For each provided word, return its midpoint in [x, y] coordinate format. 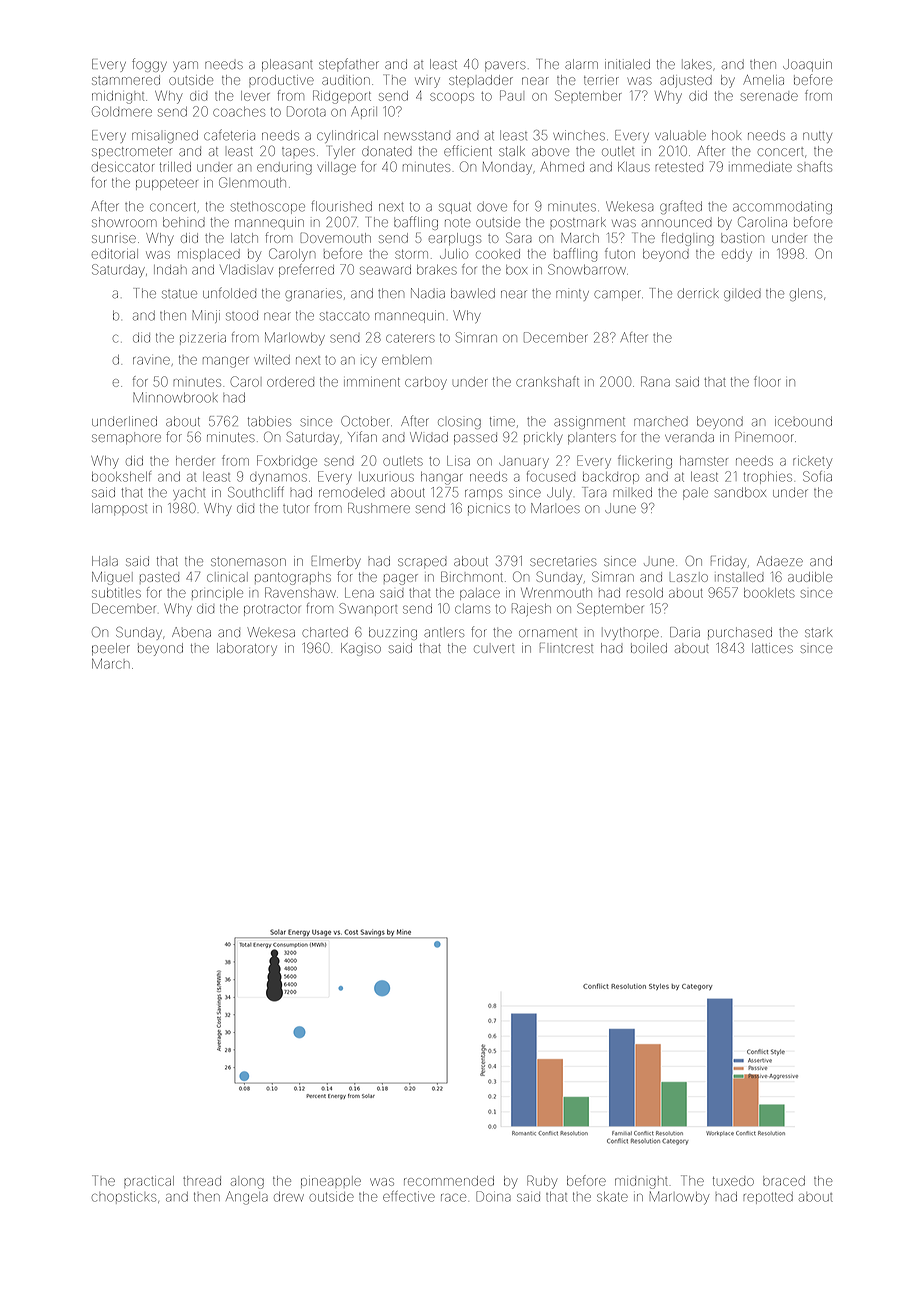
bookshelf [121, 476]
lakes [698, 64]
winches [579, 135]
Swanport [368, 609]
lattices [772, 648]
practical [149, 1181]
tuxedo [733, 1181]
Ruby [542, 1182]
